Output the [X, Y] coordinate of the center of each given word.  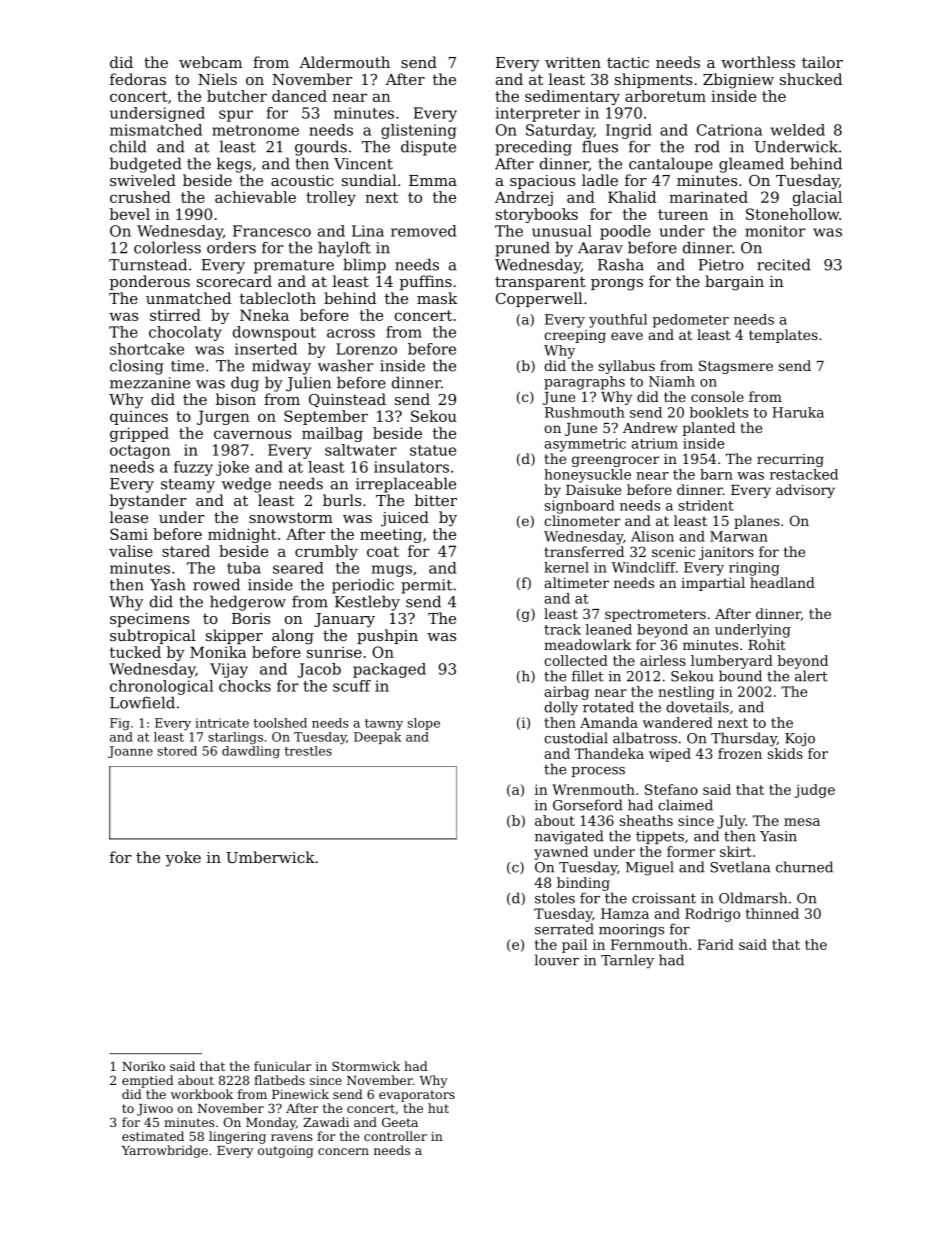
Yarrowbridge [165, 1151]
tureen [683, 214]
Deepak [377, 738]
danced [299, 96]
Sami [129, 534]
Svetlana [740, 867]
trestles [308, 751]
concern [343, 1151]
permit [426, 586]
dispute [428, 148]
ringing [754, 569]
